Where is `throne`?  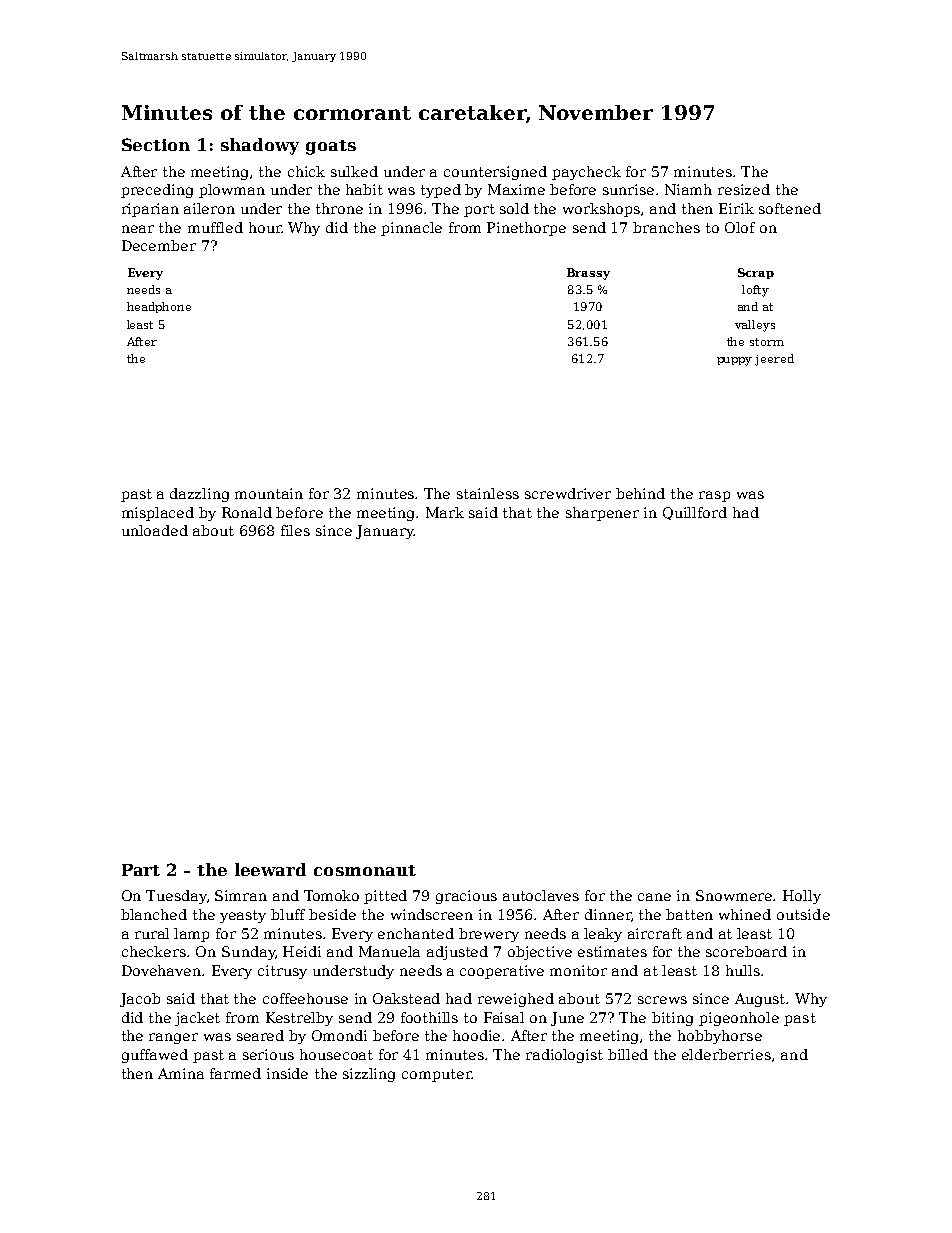 throne is located at coordinates (339, 208).
